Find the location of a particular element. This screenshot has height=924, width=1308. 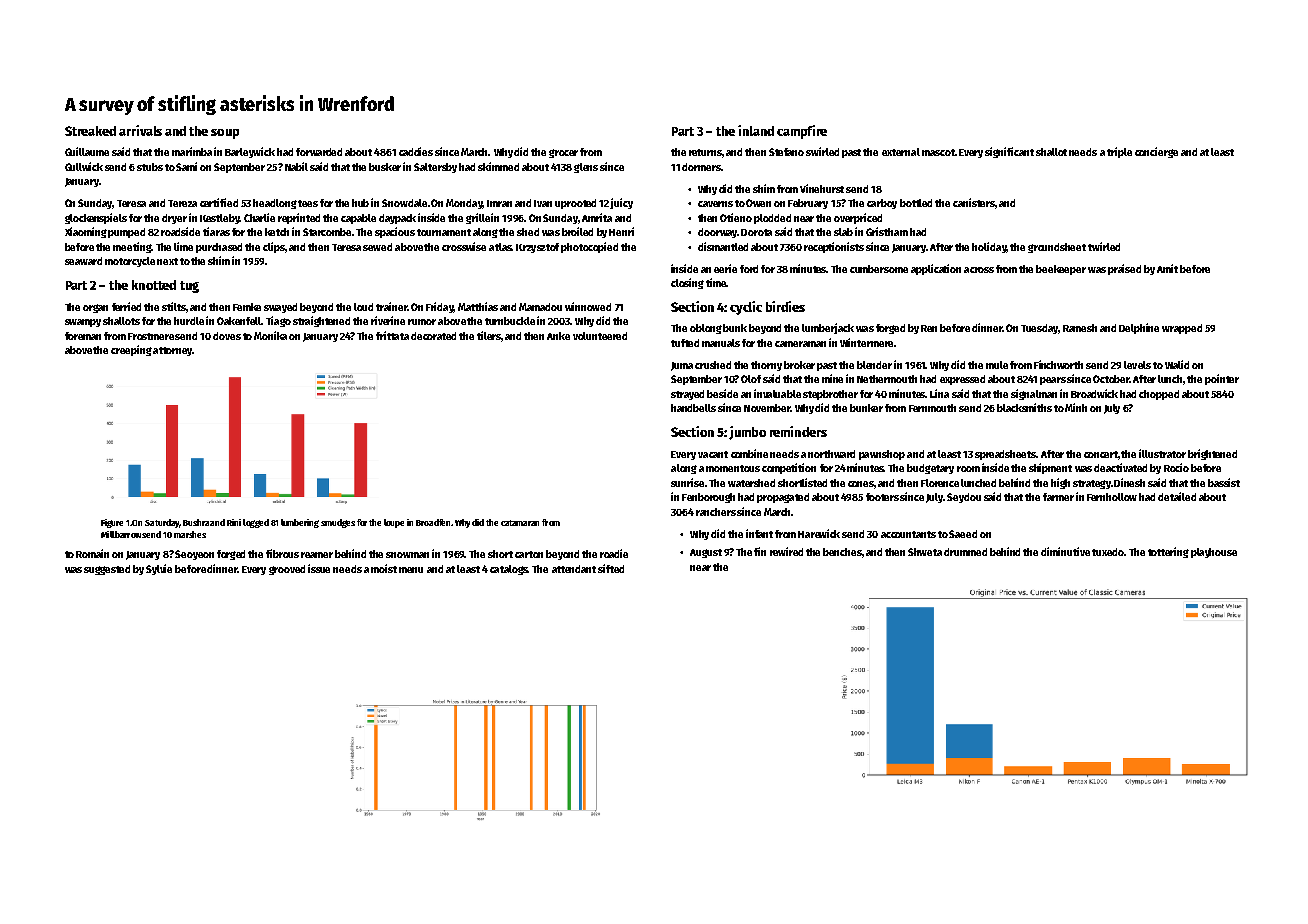

turnbuckle is located at coordinates (510, 321).
